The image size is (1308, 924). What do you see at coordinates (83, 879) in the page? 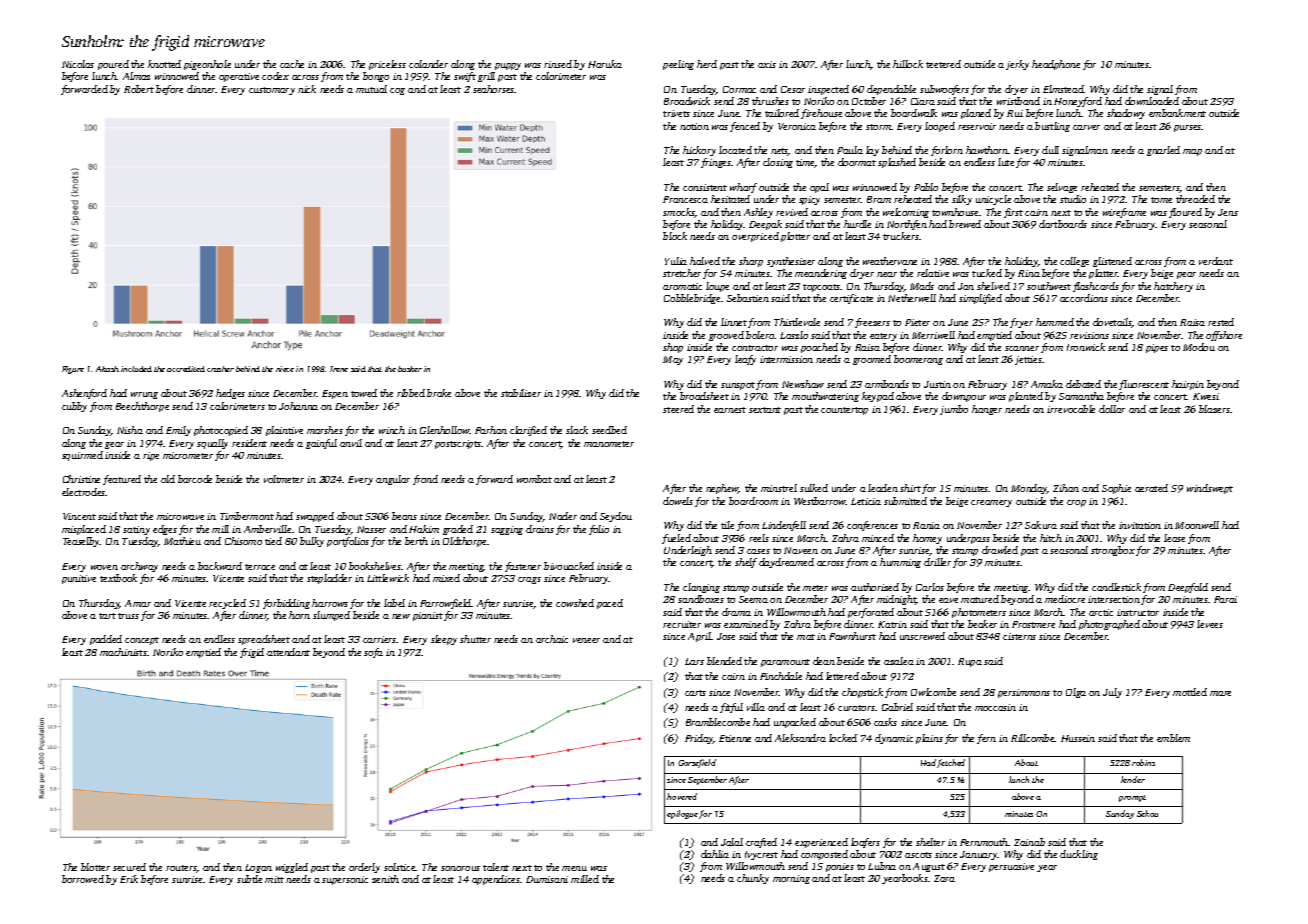
I see `borrowed` at bounding box center [83, 879].
